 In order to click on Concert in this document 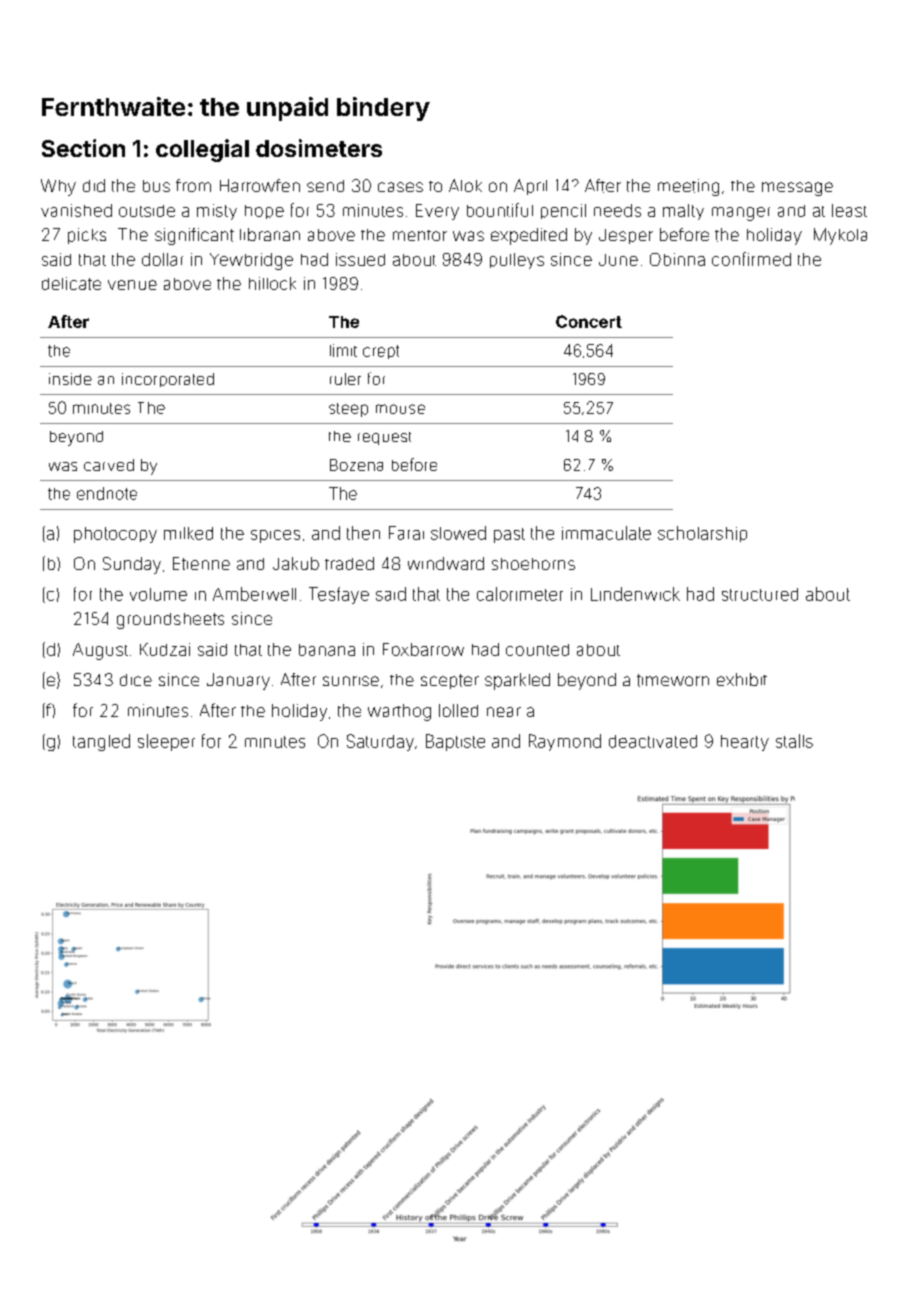, I will do `click(589, 321)`.
